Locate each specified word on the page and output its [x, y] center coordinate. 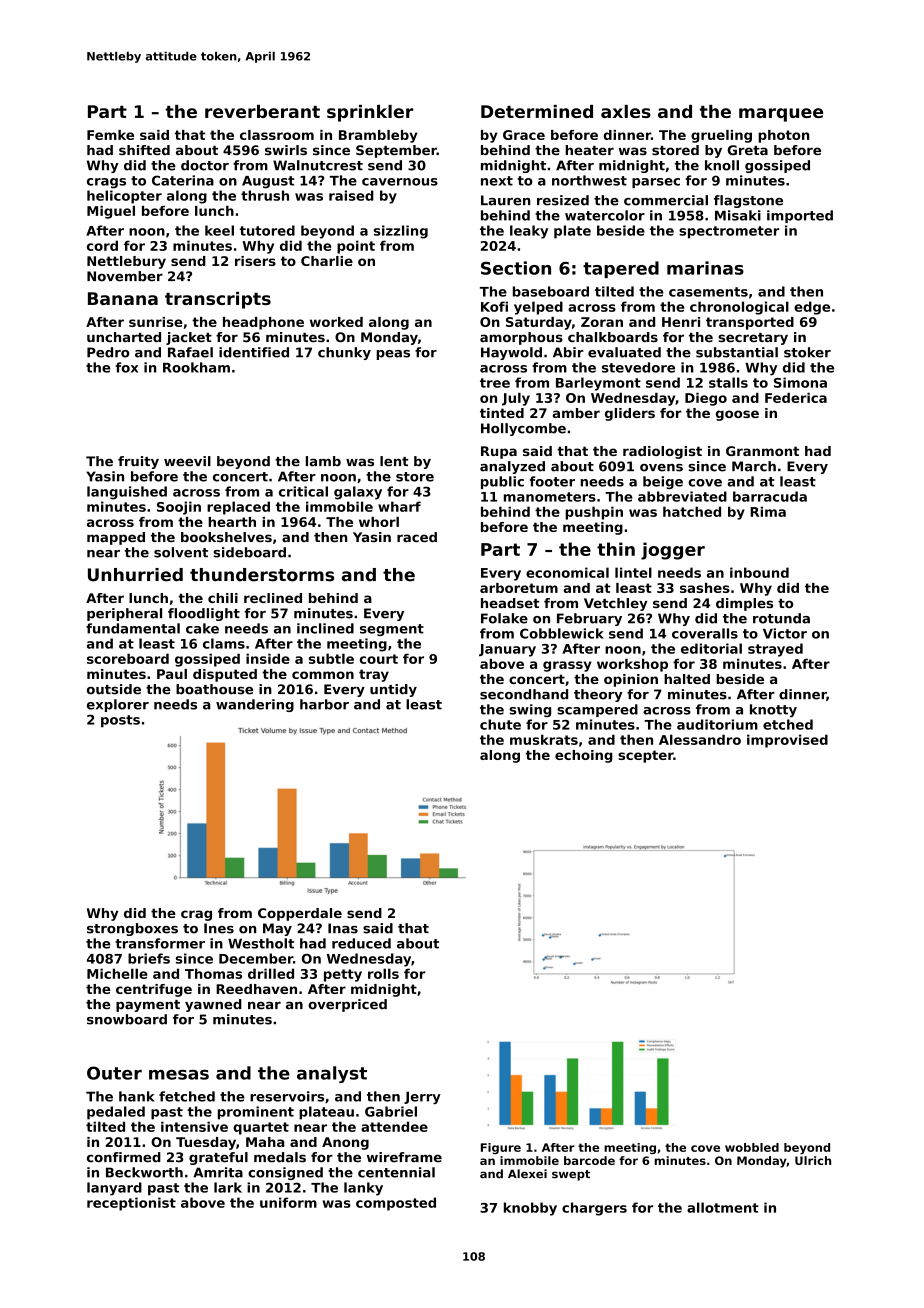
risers [255, 261]
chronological [739, 308]
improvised [787, 741]
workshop [632, 665]
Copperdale [300, 914]
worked [336, 322]
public [502, 482]
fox [126, 367]
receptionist [131, 1204]
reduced [361, 943]
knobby [530, 1209]
